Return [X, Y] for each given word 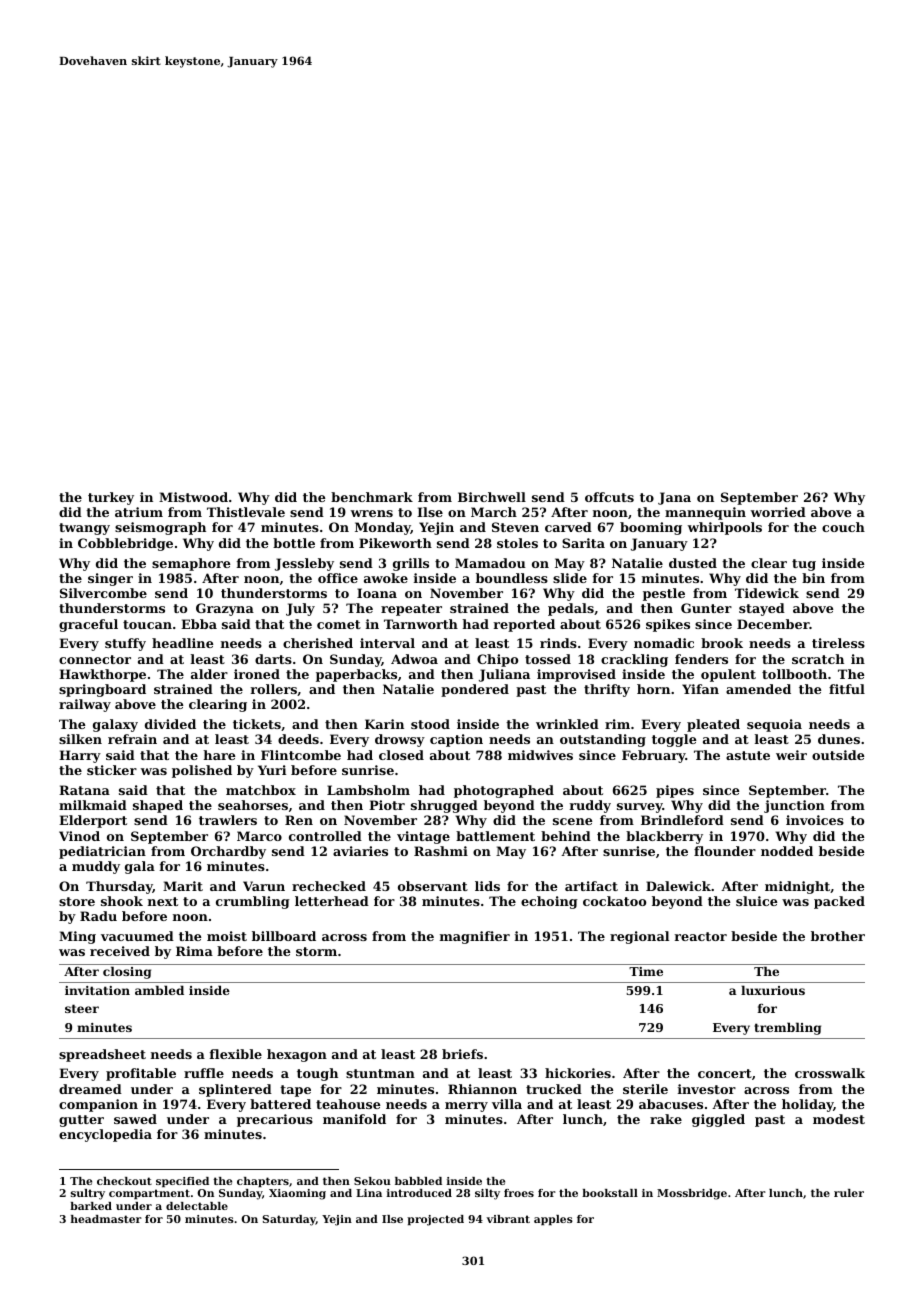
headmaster [106, 1219]
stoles [517, 543]
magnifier [475, 937]
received [120, 951]
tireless [838, 643]
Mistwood [193, 497]
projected [435, 1220]
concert [725, 1073]
